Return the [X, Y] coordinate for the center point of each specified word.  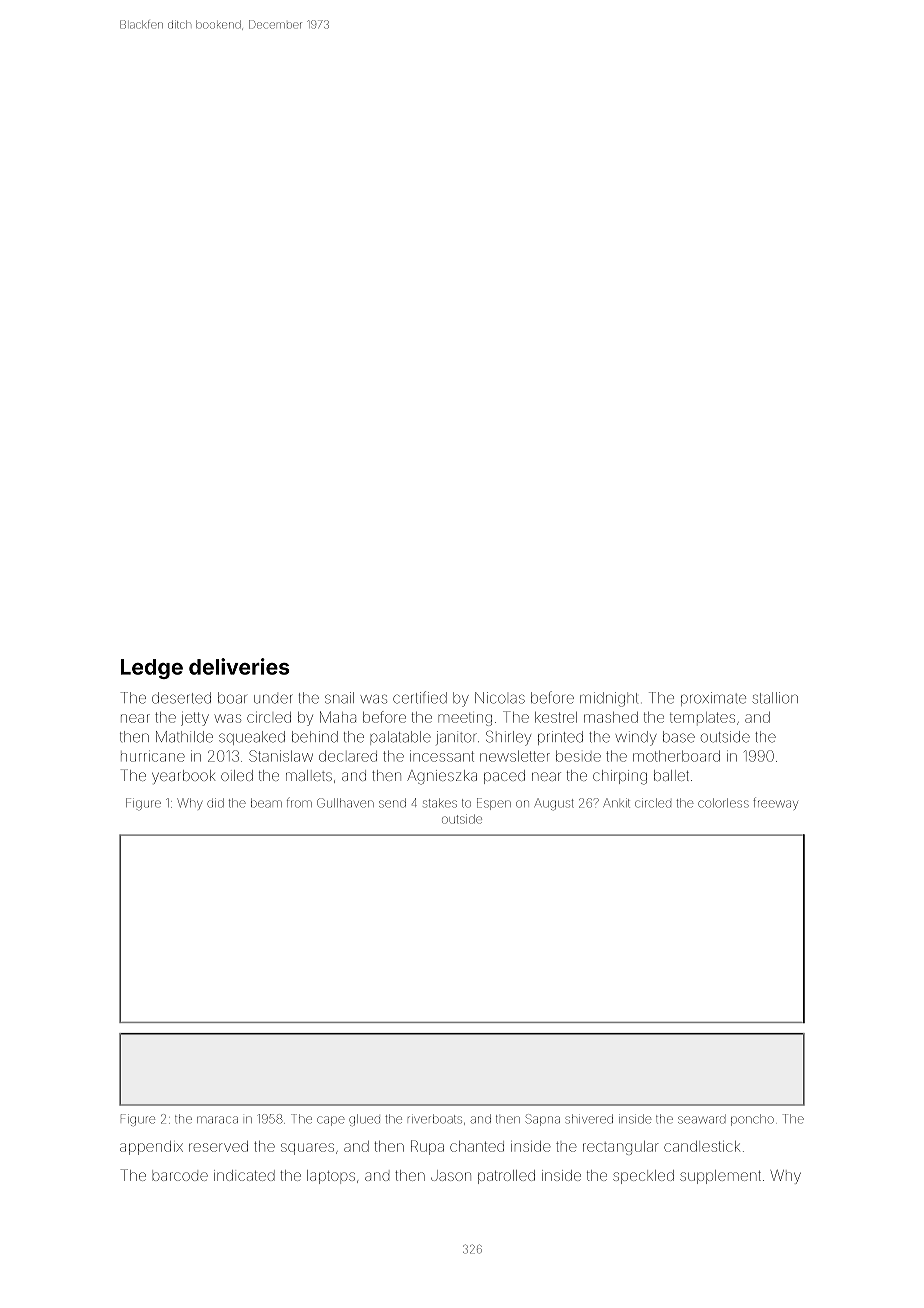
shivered [589, 1119]
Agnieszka [442, 777]
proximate [713, 699]
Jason [451, 1175]
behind [315, 737]
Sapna [543, 1120]
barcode [180, 1175]
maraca [217, 1120]
